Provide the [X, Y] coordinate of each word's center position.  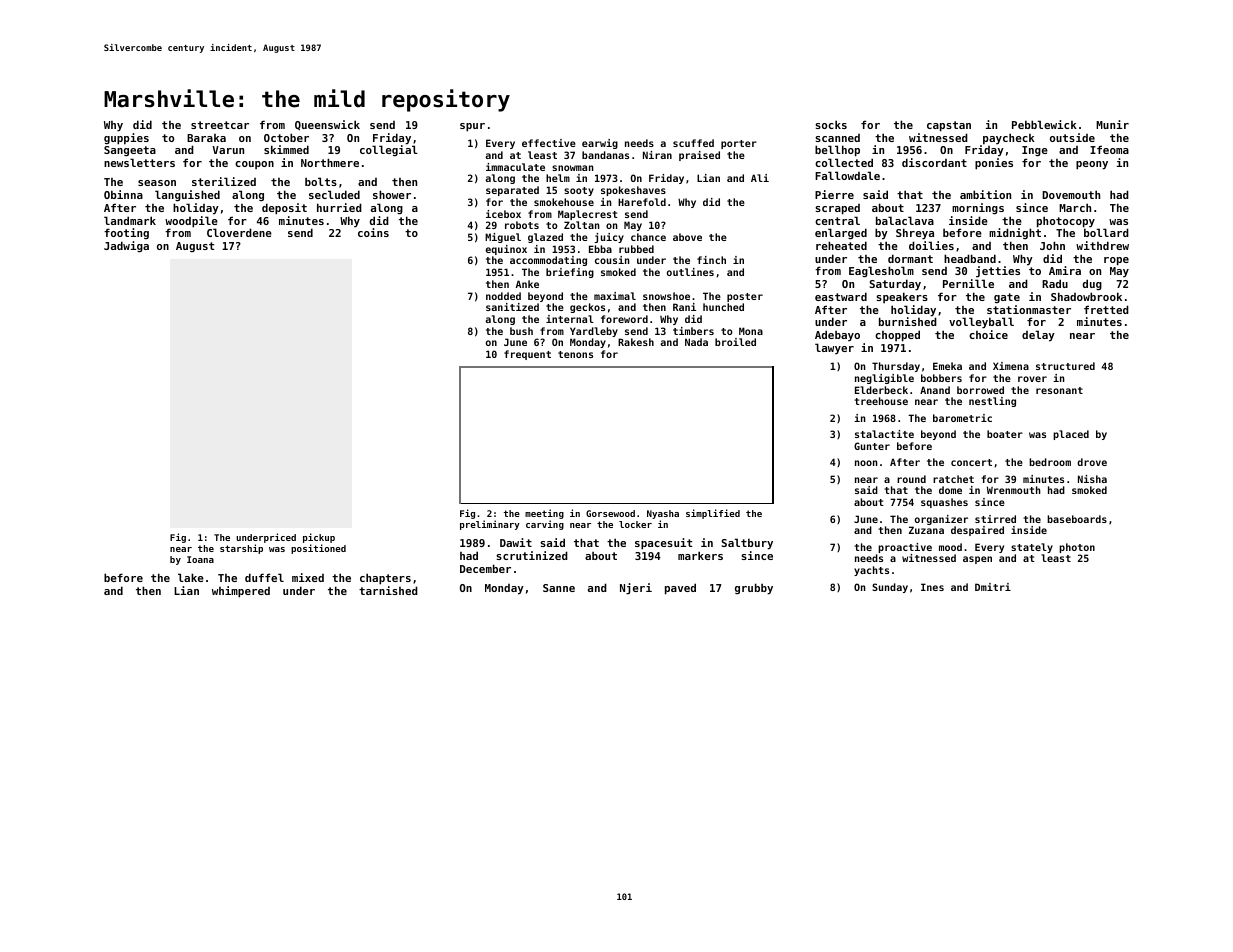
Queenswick [327, 125]
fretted [1106, 309]
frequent [527, 355]
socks [831, 124]
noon [866, 463]
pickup [319, 538]
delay [1038, 336]
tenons [575, 354]
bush [521, 331]
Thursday [896, 367]
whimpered [241, 592]
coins [373, 232]
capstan [949, 126]
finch [711, 260]
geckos [587, 308]
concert [971, 462]
